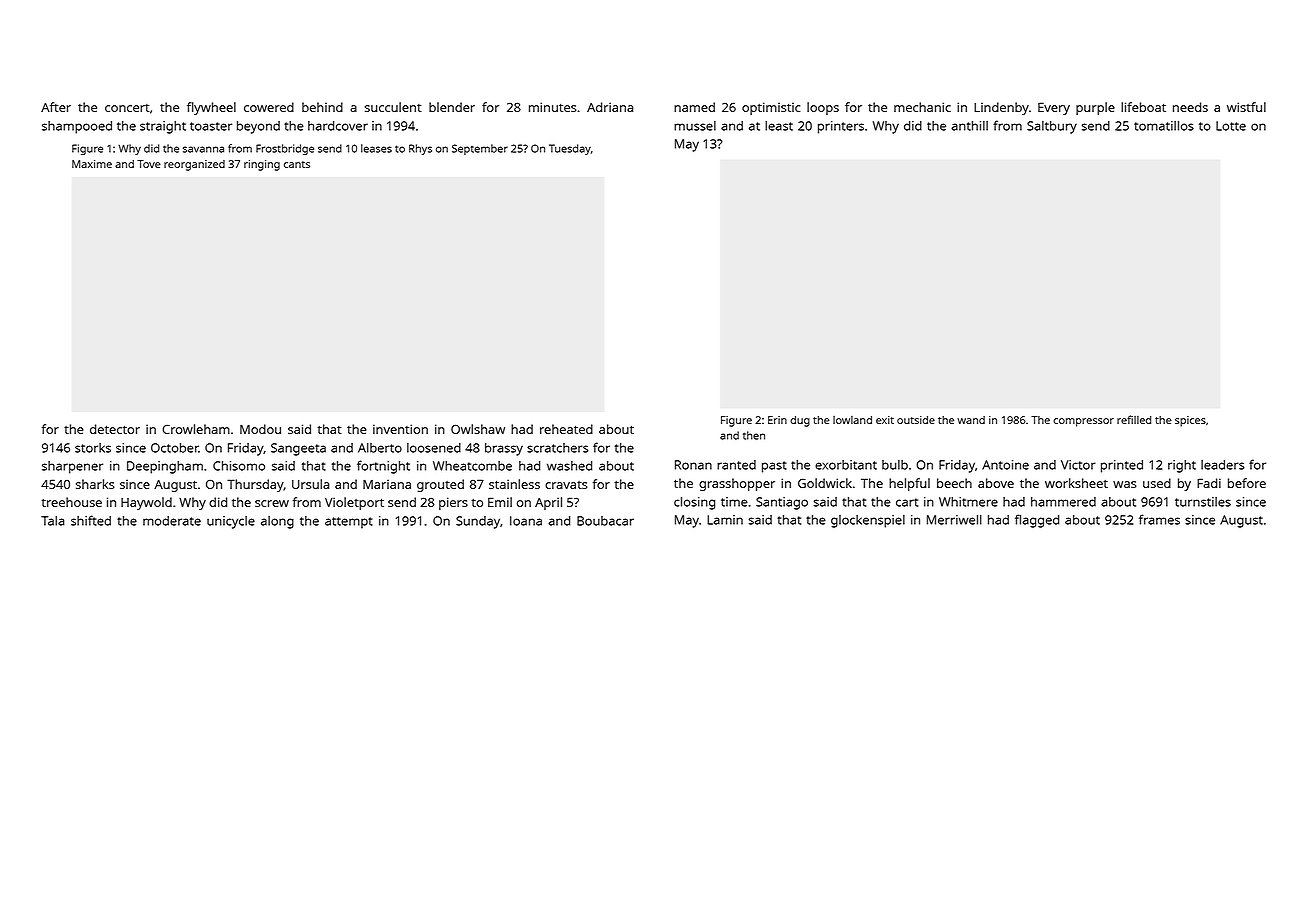  I want to click on compressor, so click(1083, 422).
